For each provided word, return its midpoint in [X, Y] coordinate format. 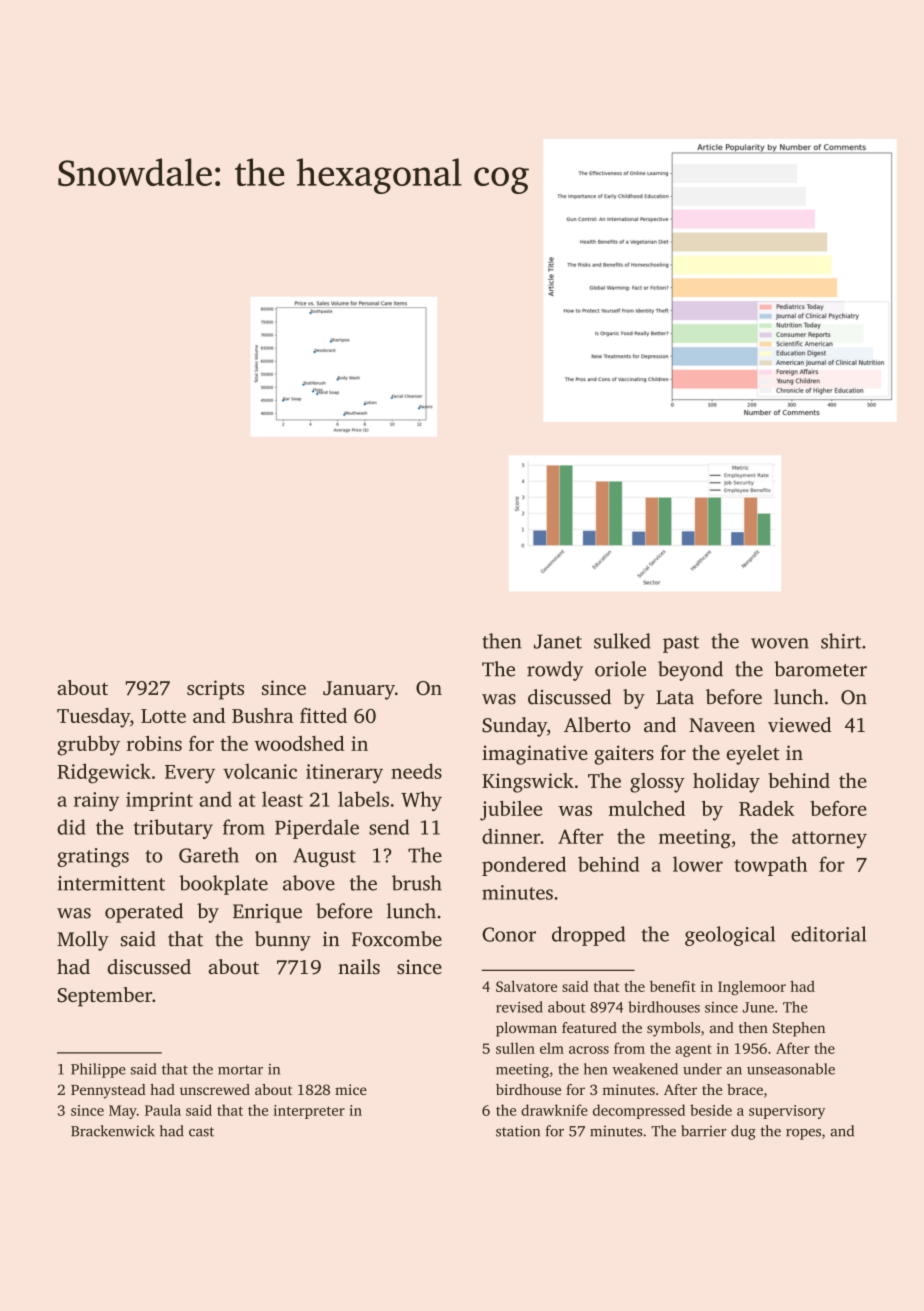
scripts [215, 690]
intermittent [111, 883]
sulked [622, 641]
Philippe [98, 1070]
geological [730, 936]
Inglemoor [752, 987]
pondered [524, 866]
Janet [558, 641]
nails [359, 967]
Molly [83, 941]
